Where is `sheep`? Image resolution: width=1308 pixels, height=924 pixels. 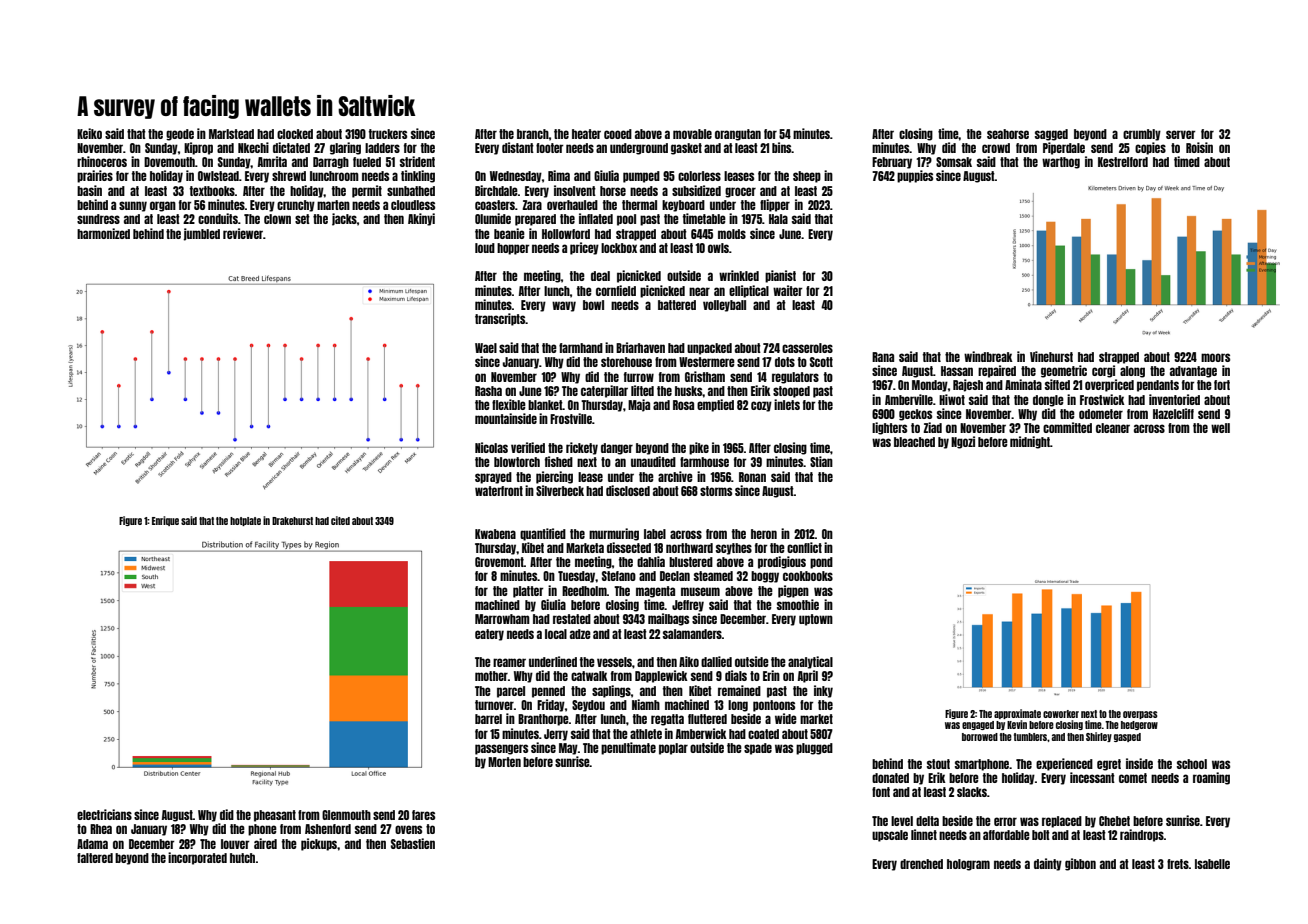
sheep is located at coordinates (807, 177).
